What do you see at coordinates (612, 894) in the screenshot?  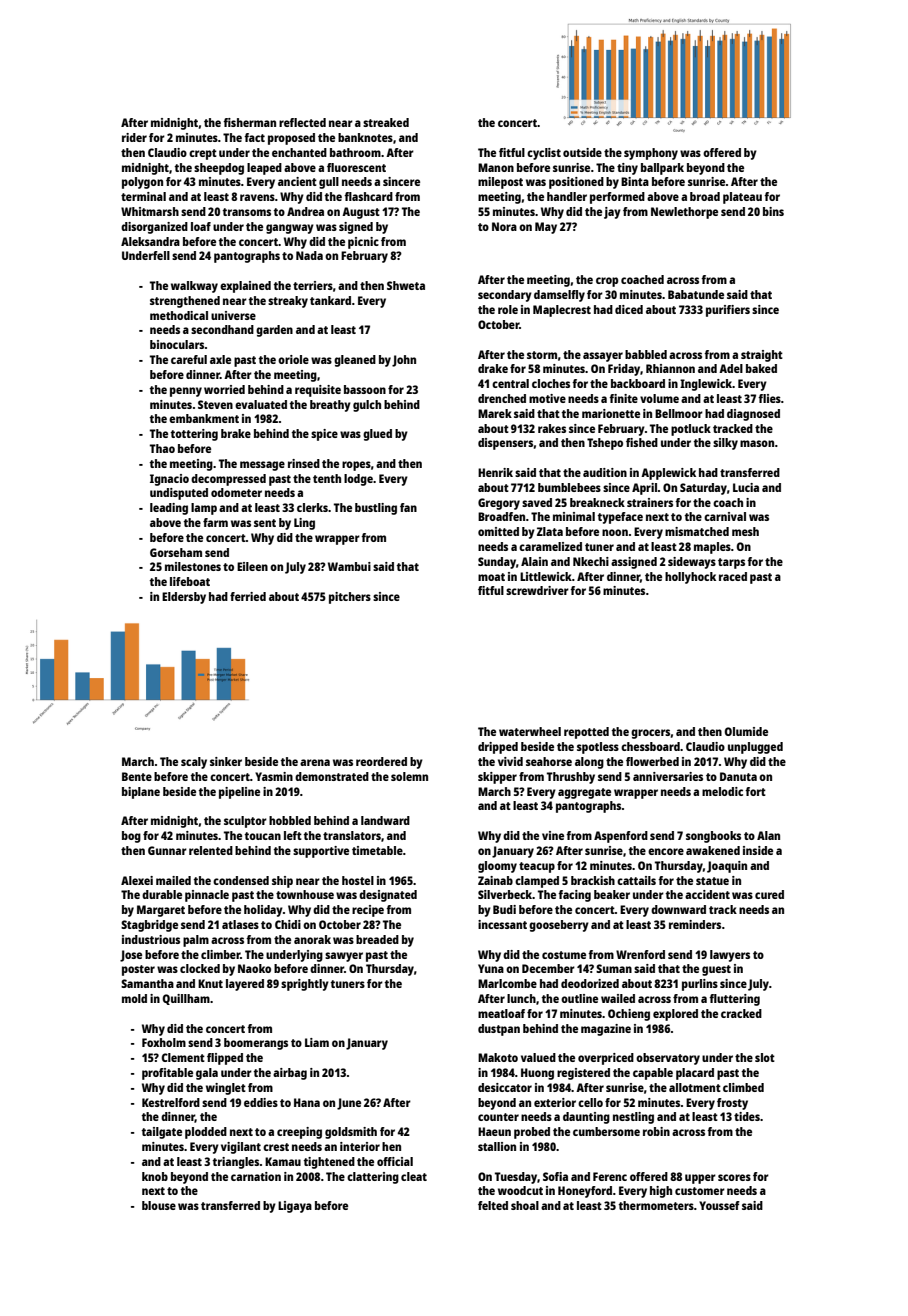 I see `beaker` at bounding box center [612, 894].
